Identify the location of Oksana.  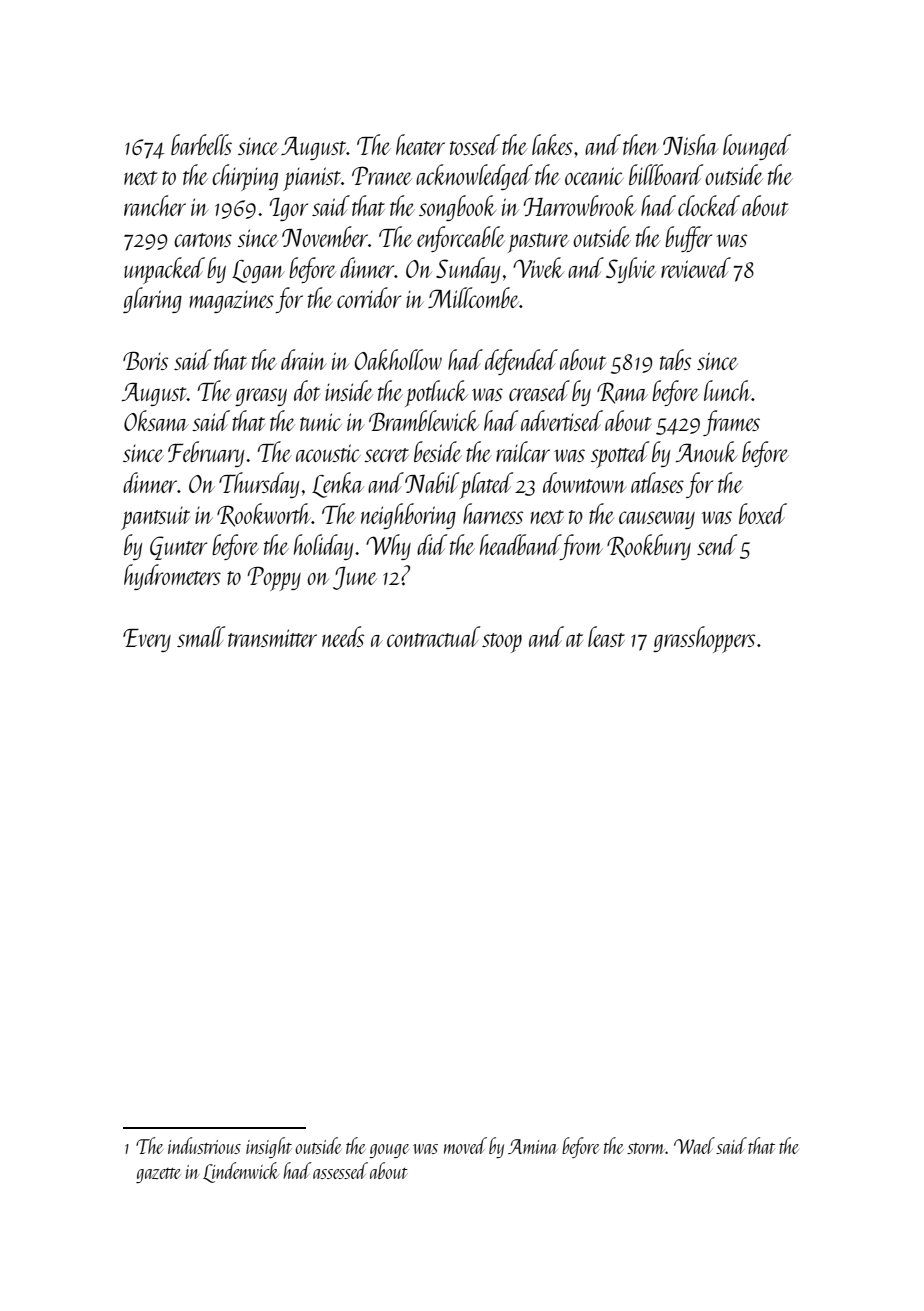
(156, 420).
